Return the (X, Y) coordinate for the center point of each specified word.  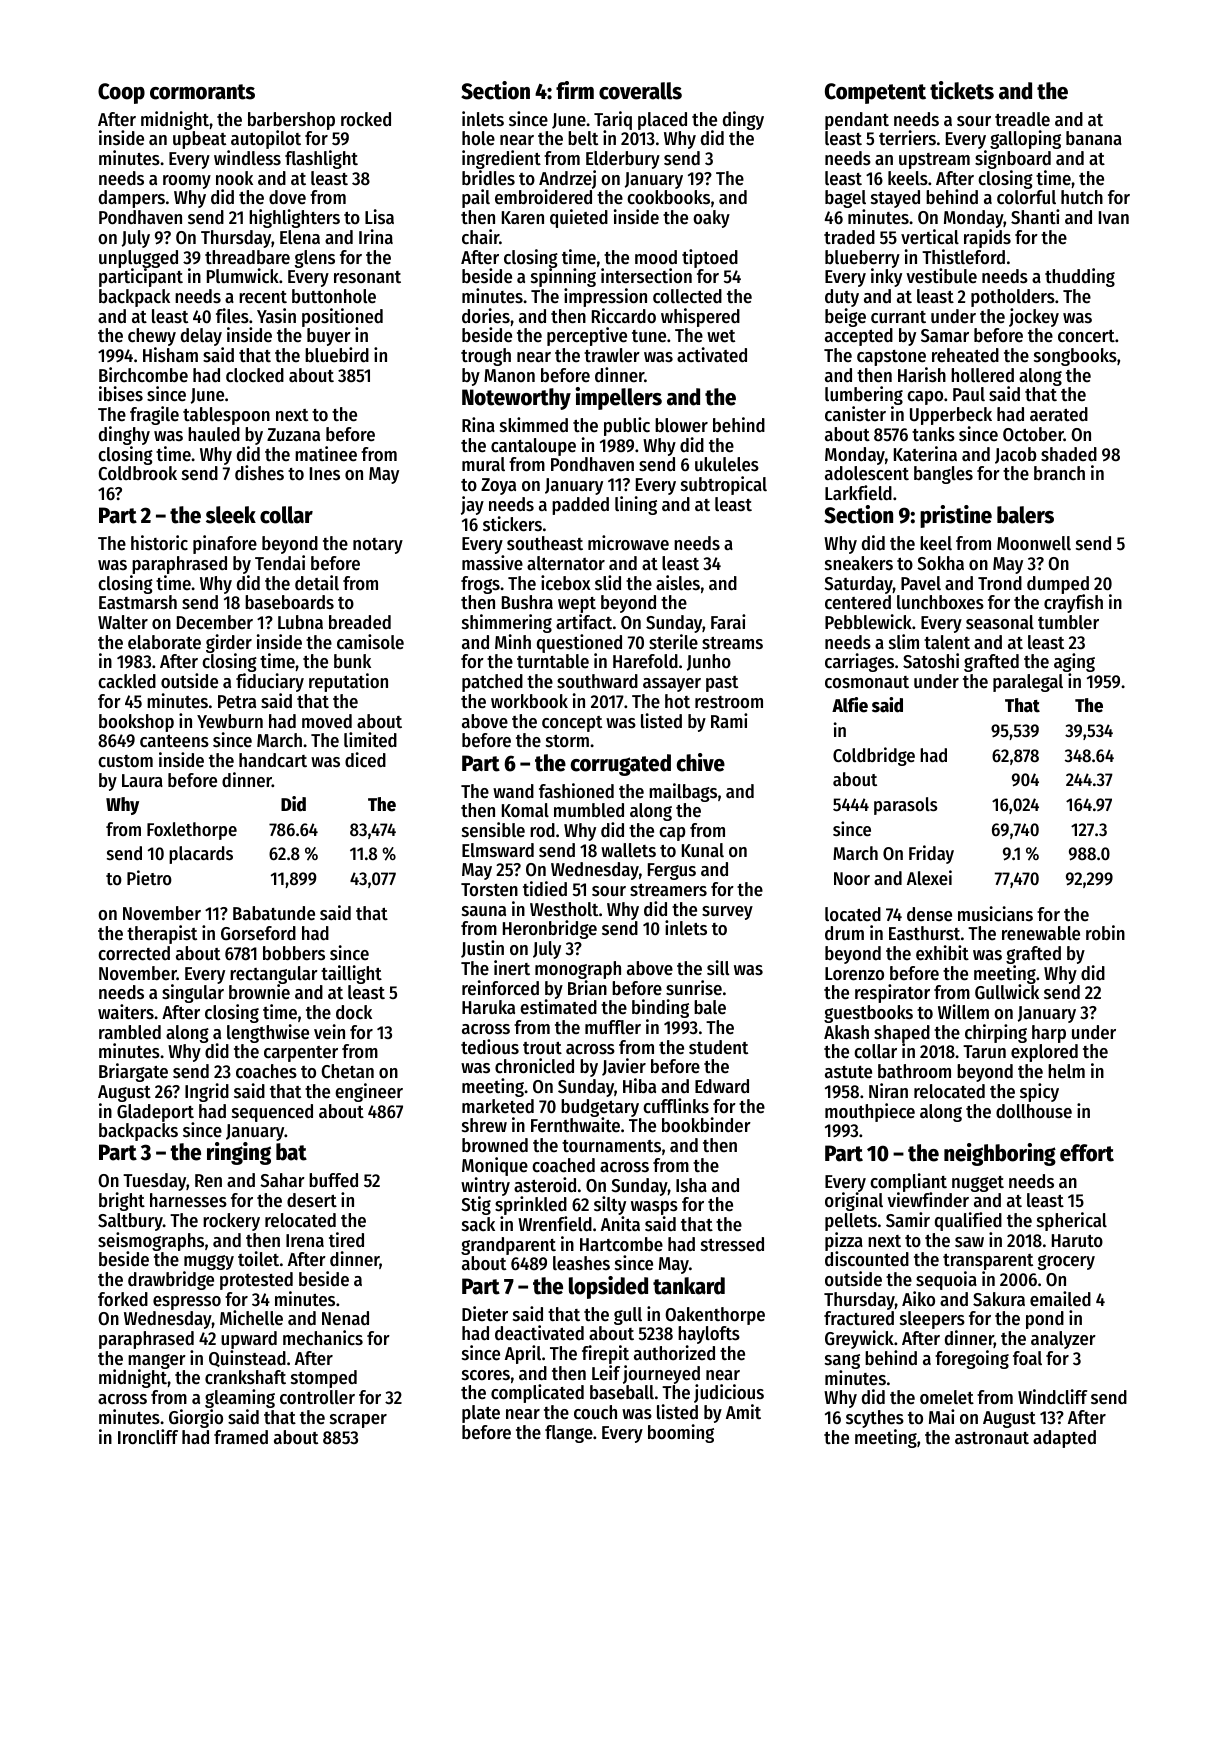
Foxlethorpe (192, 831)
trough (486, 357)
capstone (891, 358)
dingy (743, 120)
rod (542, 830)
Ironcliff (148, 1437)
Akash (846, 1032)
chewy (152, 337)
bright (122, 1201)
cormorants (202, 92)
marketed (498, 1106)
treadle (1022, 119)
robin (1105, 932)
